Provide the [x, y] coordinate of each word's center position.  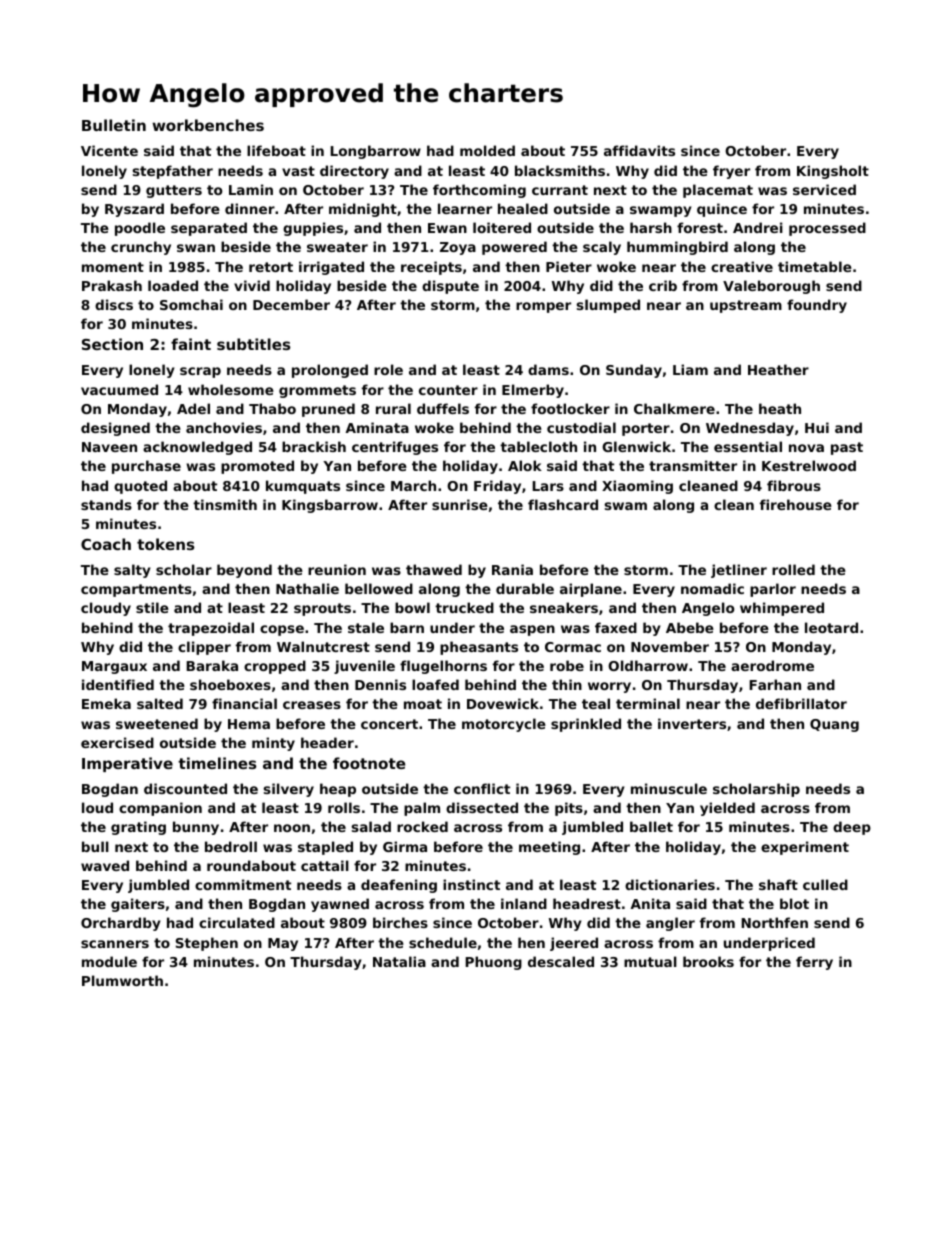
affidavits [639, 150]
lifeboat [276, 150]
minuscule [669, 788]
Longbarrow [375, 152]
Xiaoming [637, 487]
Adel [193, 408]
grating [138, 828]
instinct [471, 884]
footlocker [570, 408]
